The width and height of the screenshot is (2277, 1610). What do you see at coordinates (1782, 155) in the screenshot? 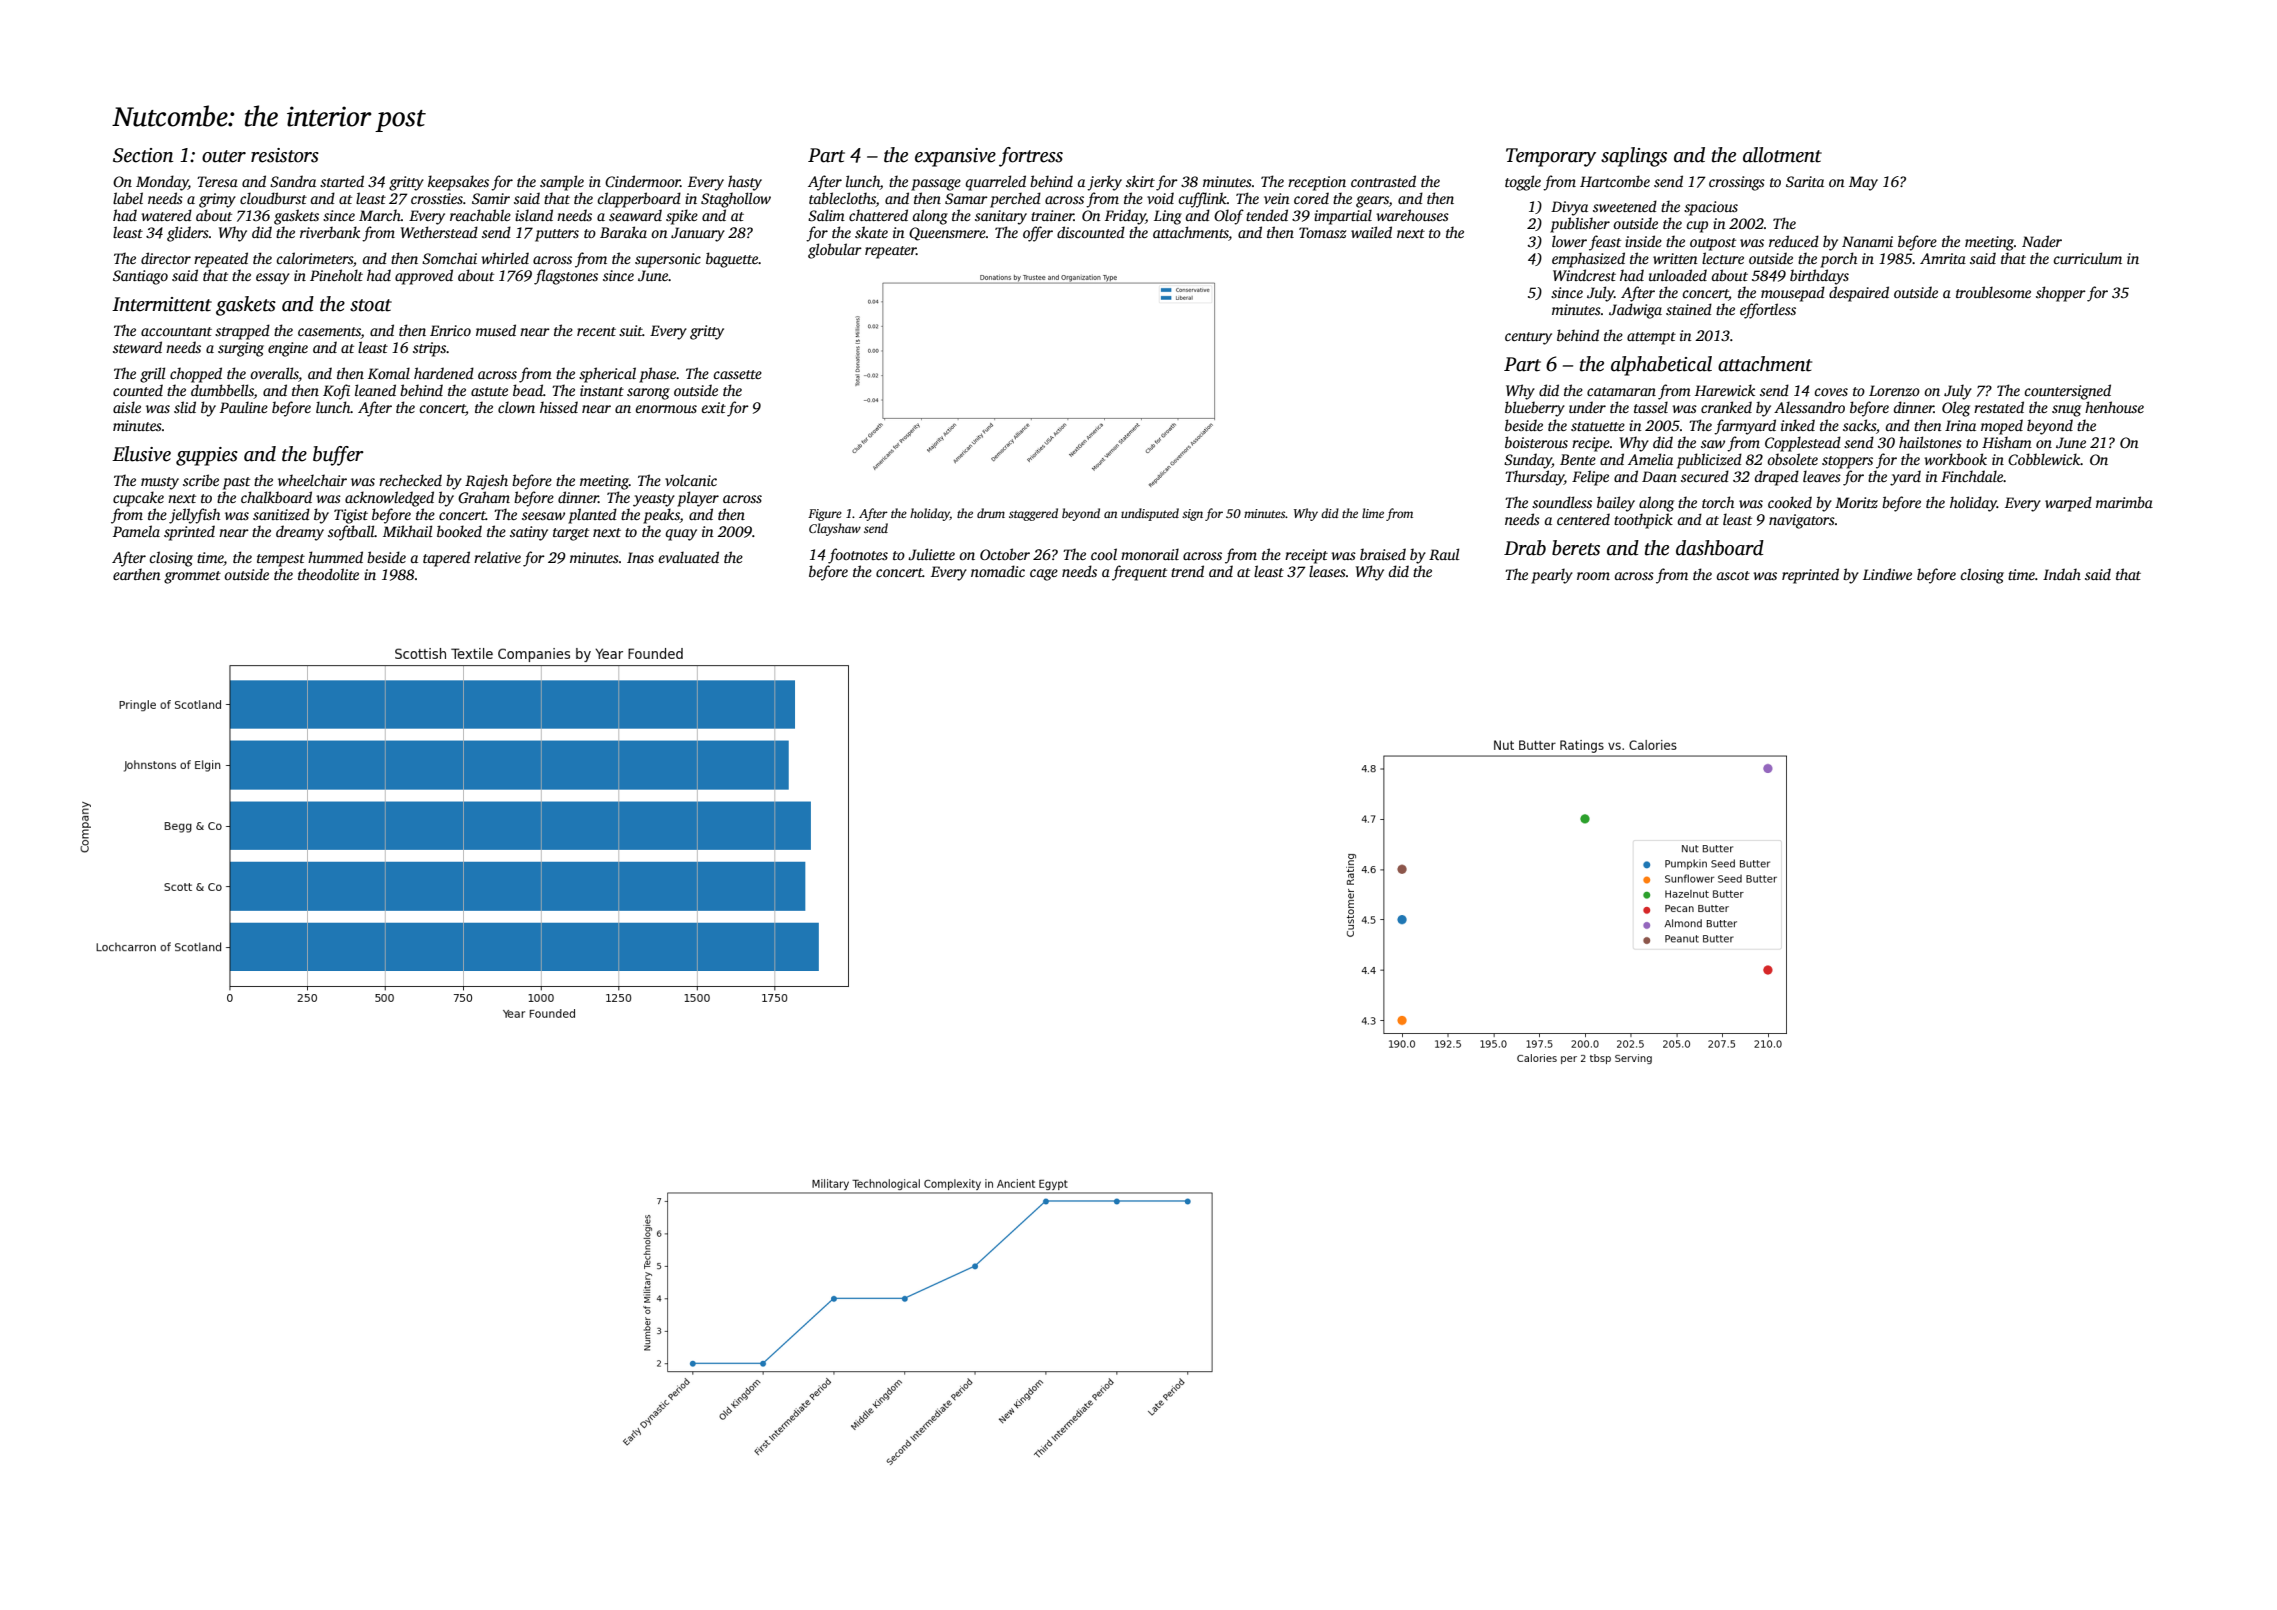
I see `allotment` at bounding box center [1782, 155].
